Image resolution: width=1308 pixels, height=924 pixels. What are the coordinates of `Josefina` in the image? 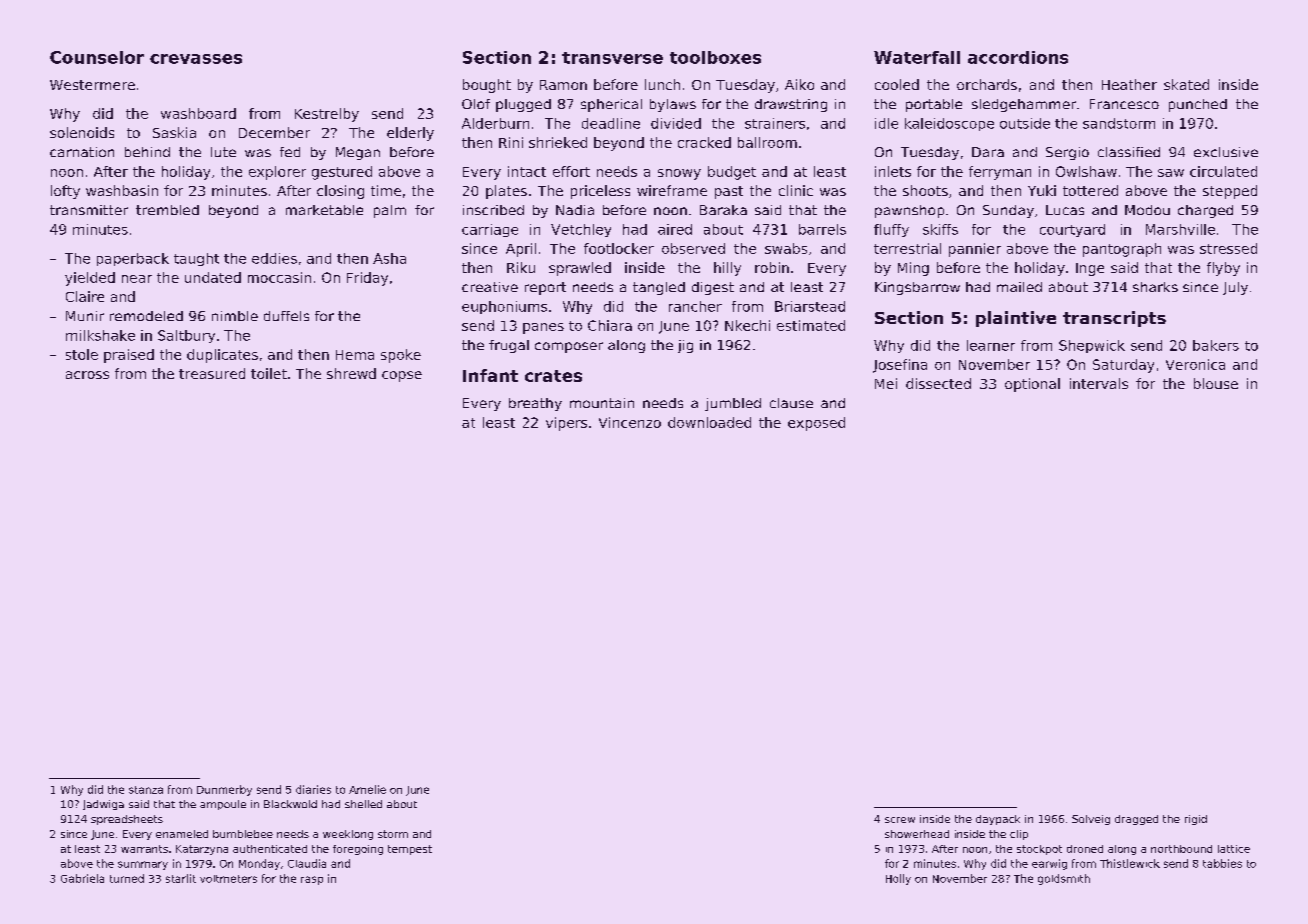 It's located at (900, 366).
